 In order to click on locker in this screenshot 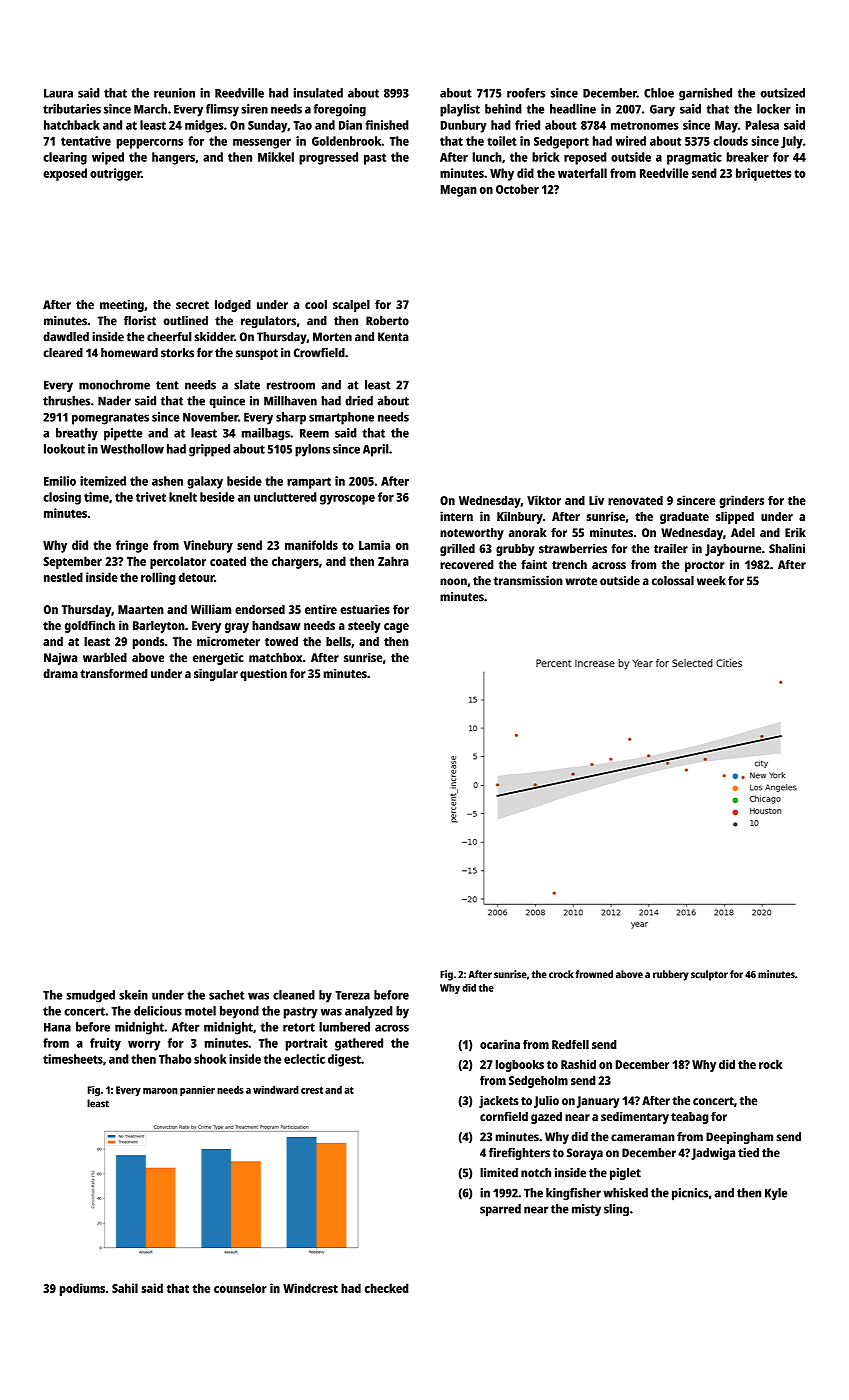, I will do `click(774, 109)`.
